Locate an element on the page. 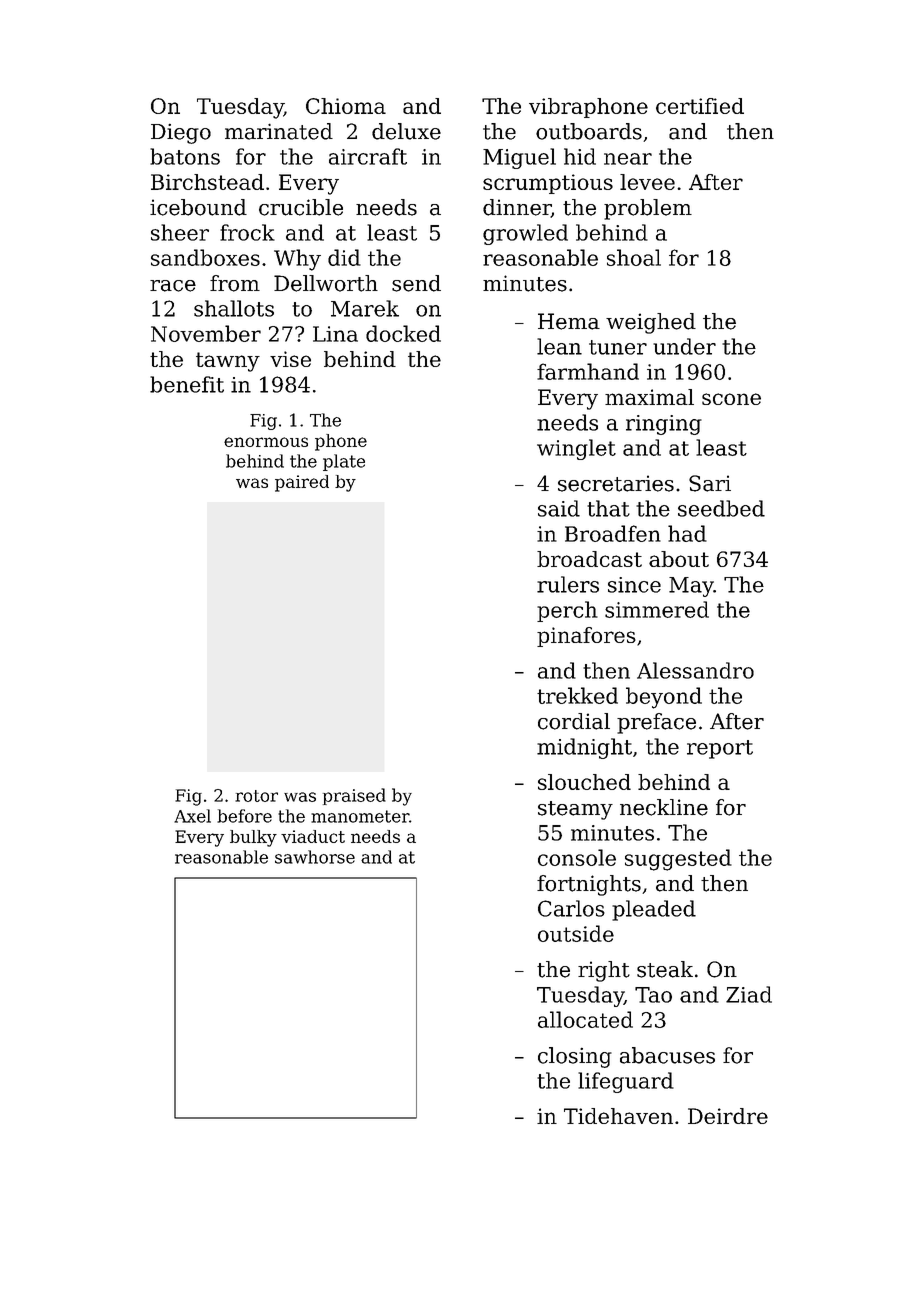 The image size is (924, 1311). abacuses is located at coordinates (667, 1055).
